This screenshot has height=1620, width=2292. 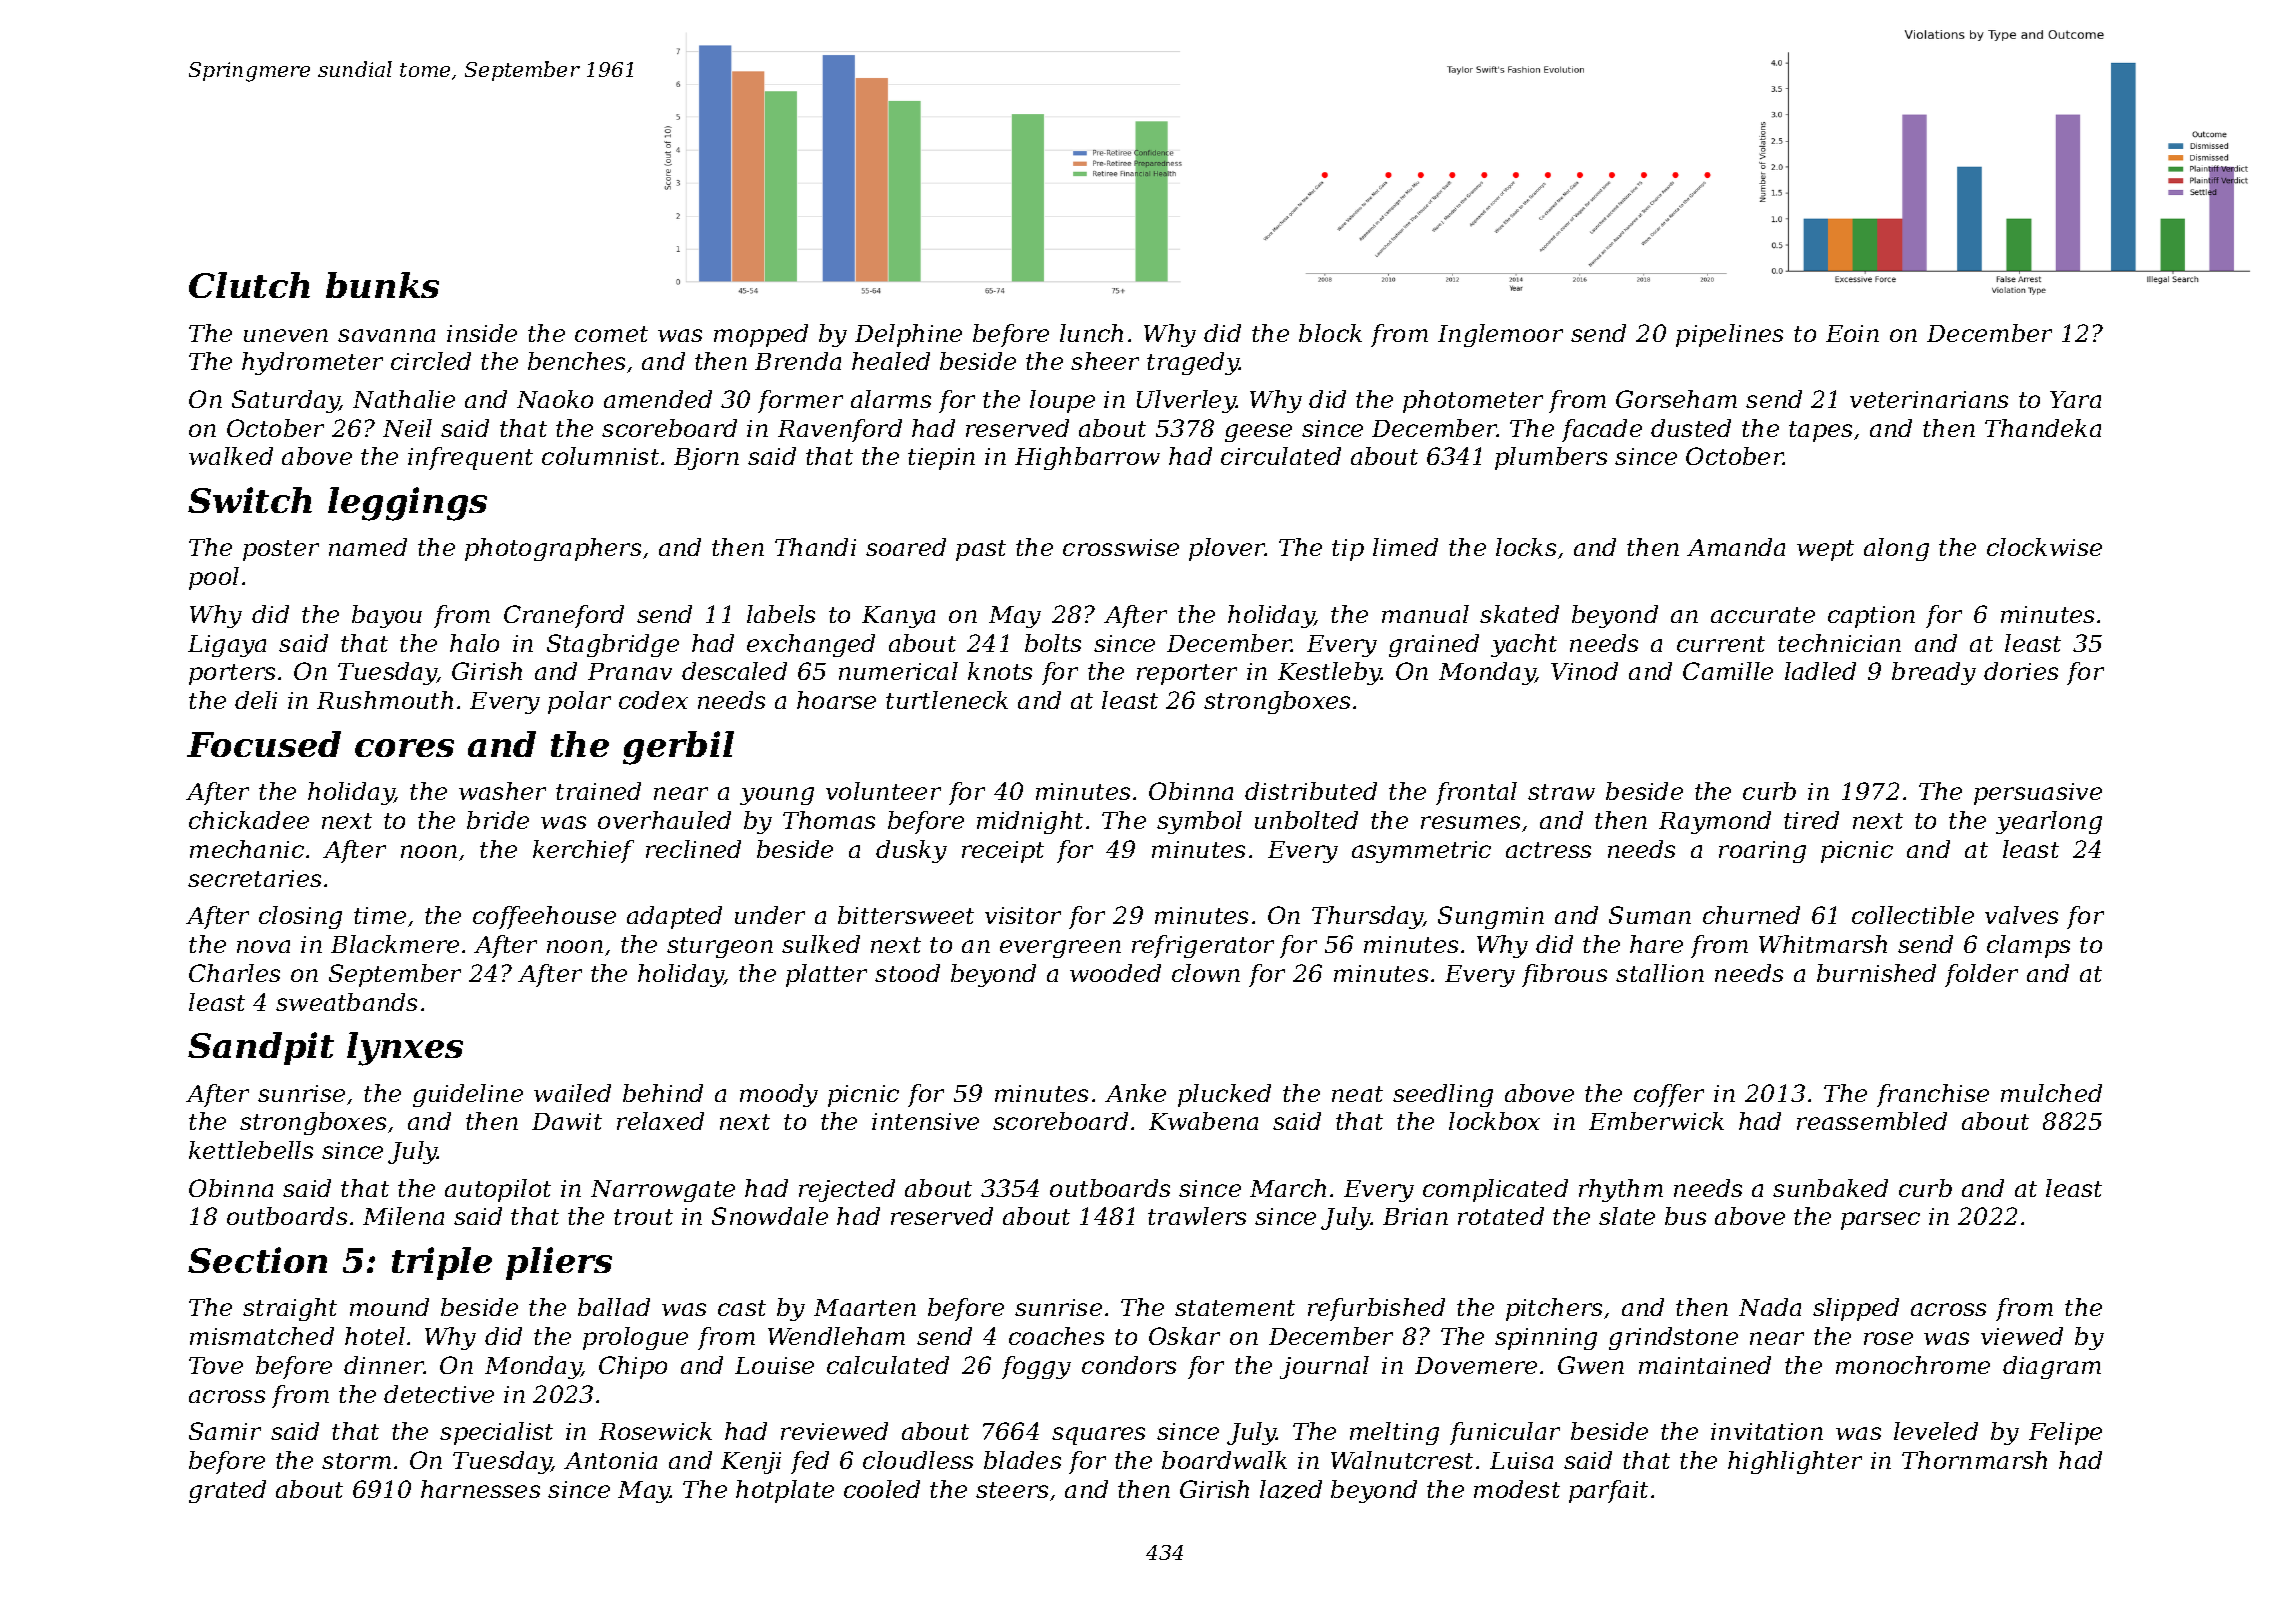 What do you see at coordinates (1476, 793) in the screenshot?
I see `frontal` at bounding box center [1476, 793].
